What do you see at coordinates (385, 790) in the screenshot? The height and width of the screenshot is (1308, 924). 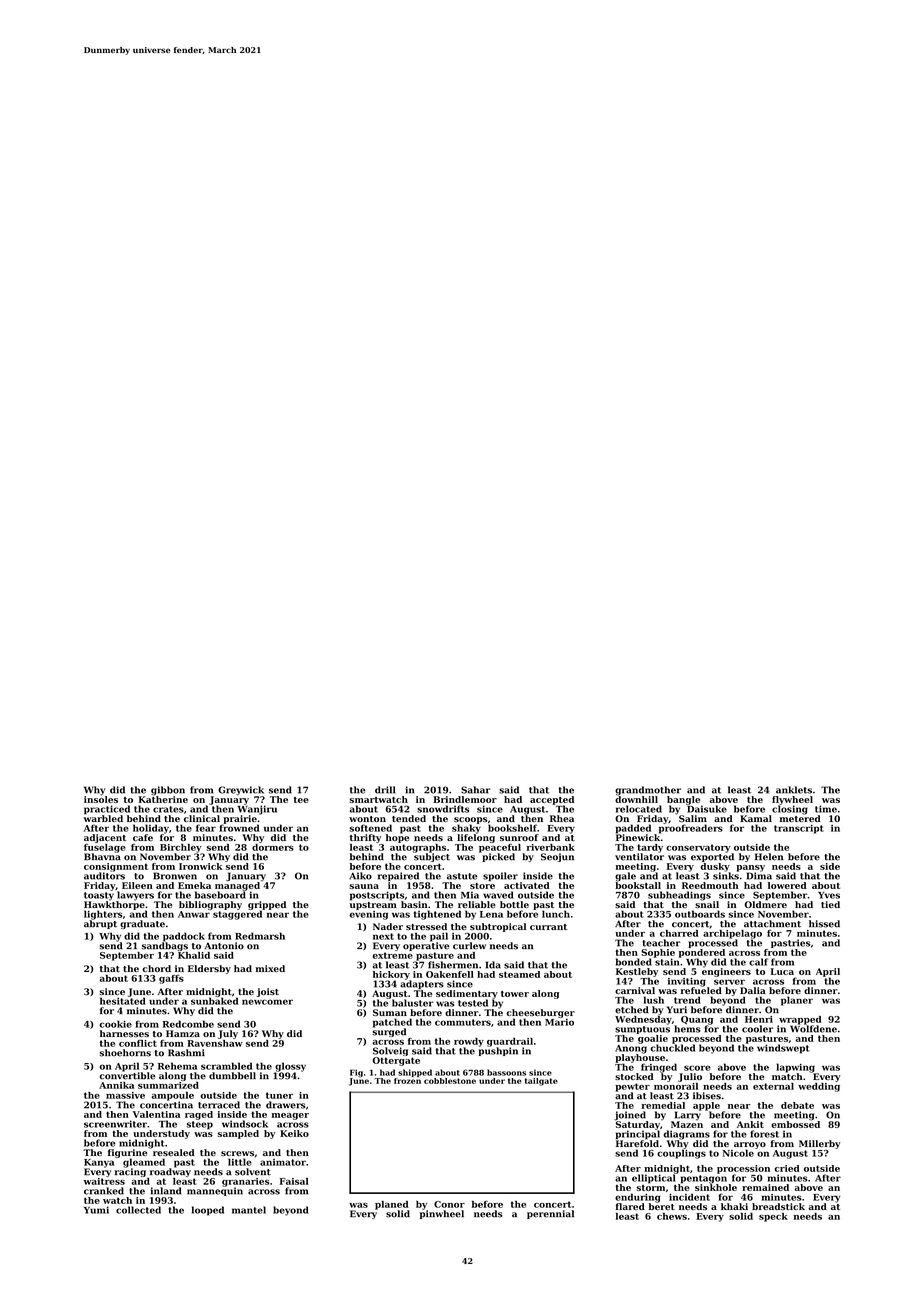 I see `drill` at bounding box center [385, 790].
